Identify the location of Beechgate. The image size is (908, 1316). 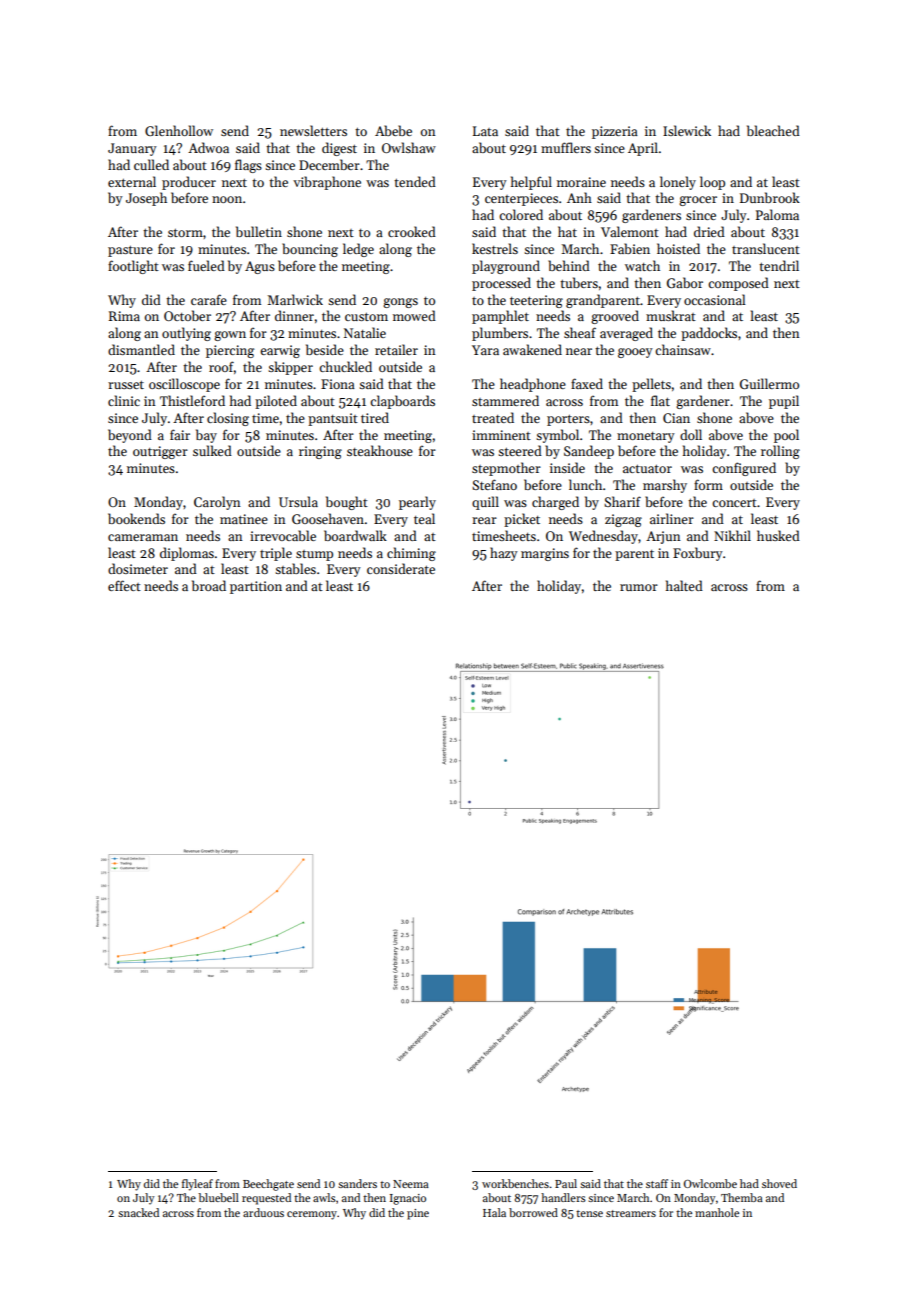
(268, 1185).
